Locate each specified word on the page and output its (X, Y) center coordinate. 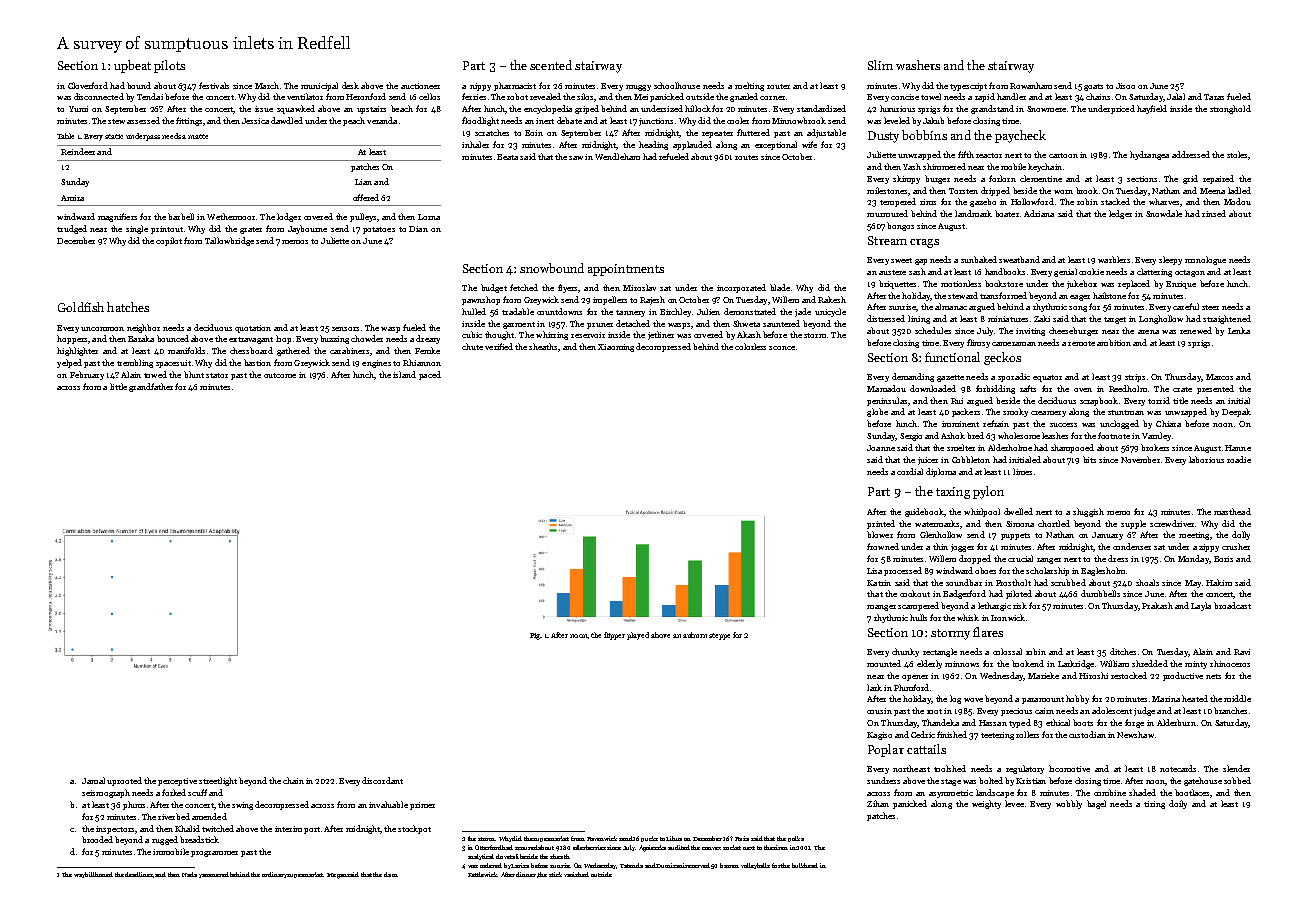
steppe (719, 636)
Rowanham (1031, 85)
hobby (1077, 699)
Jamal (93, 780)
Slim (880, 65)
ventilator (305, 96)
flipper (614, 636)
